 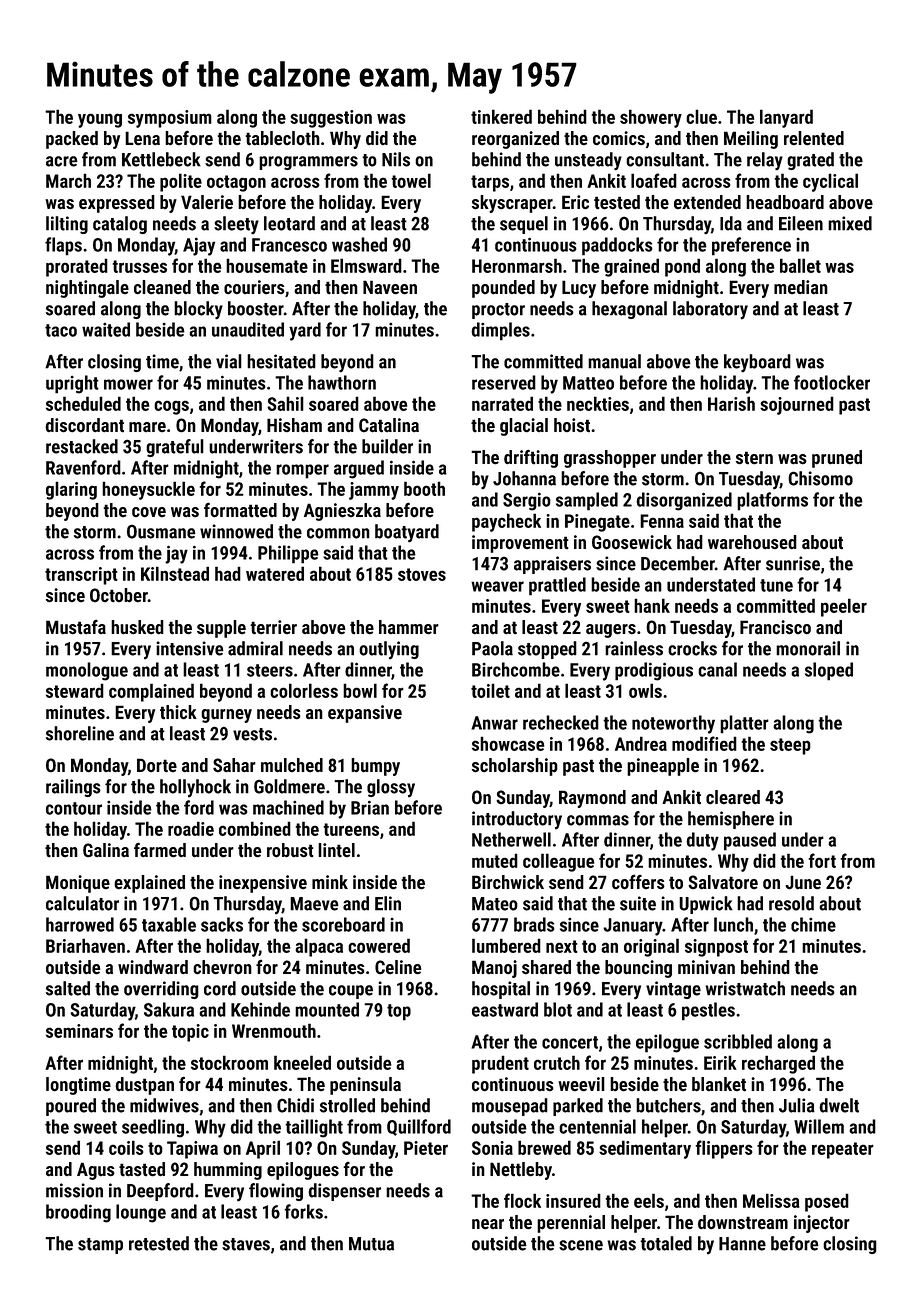 I want to click on weaver, so click(x=497, y=586).
